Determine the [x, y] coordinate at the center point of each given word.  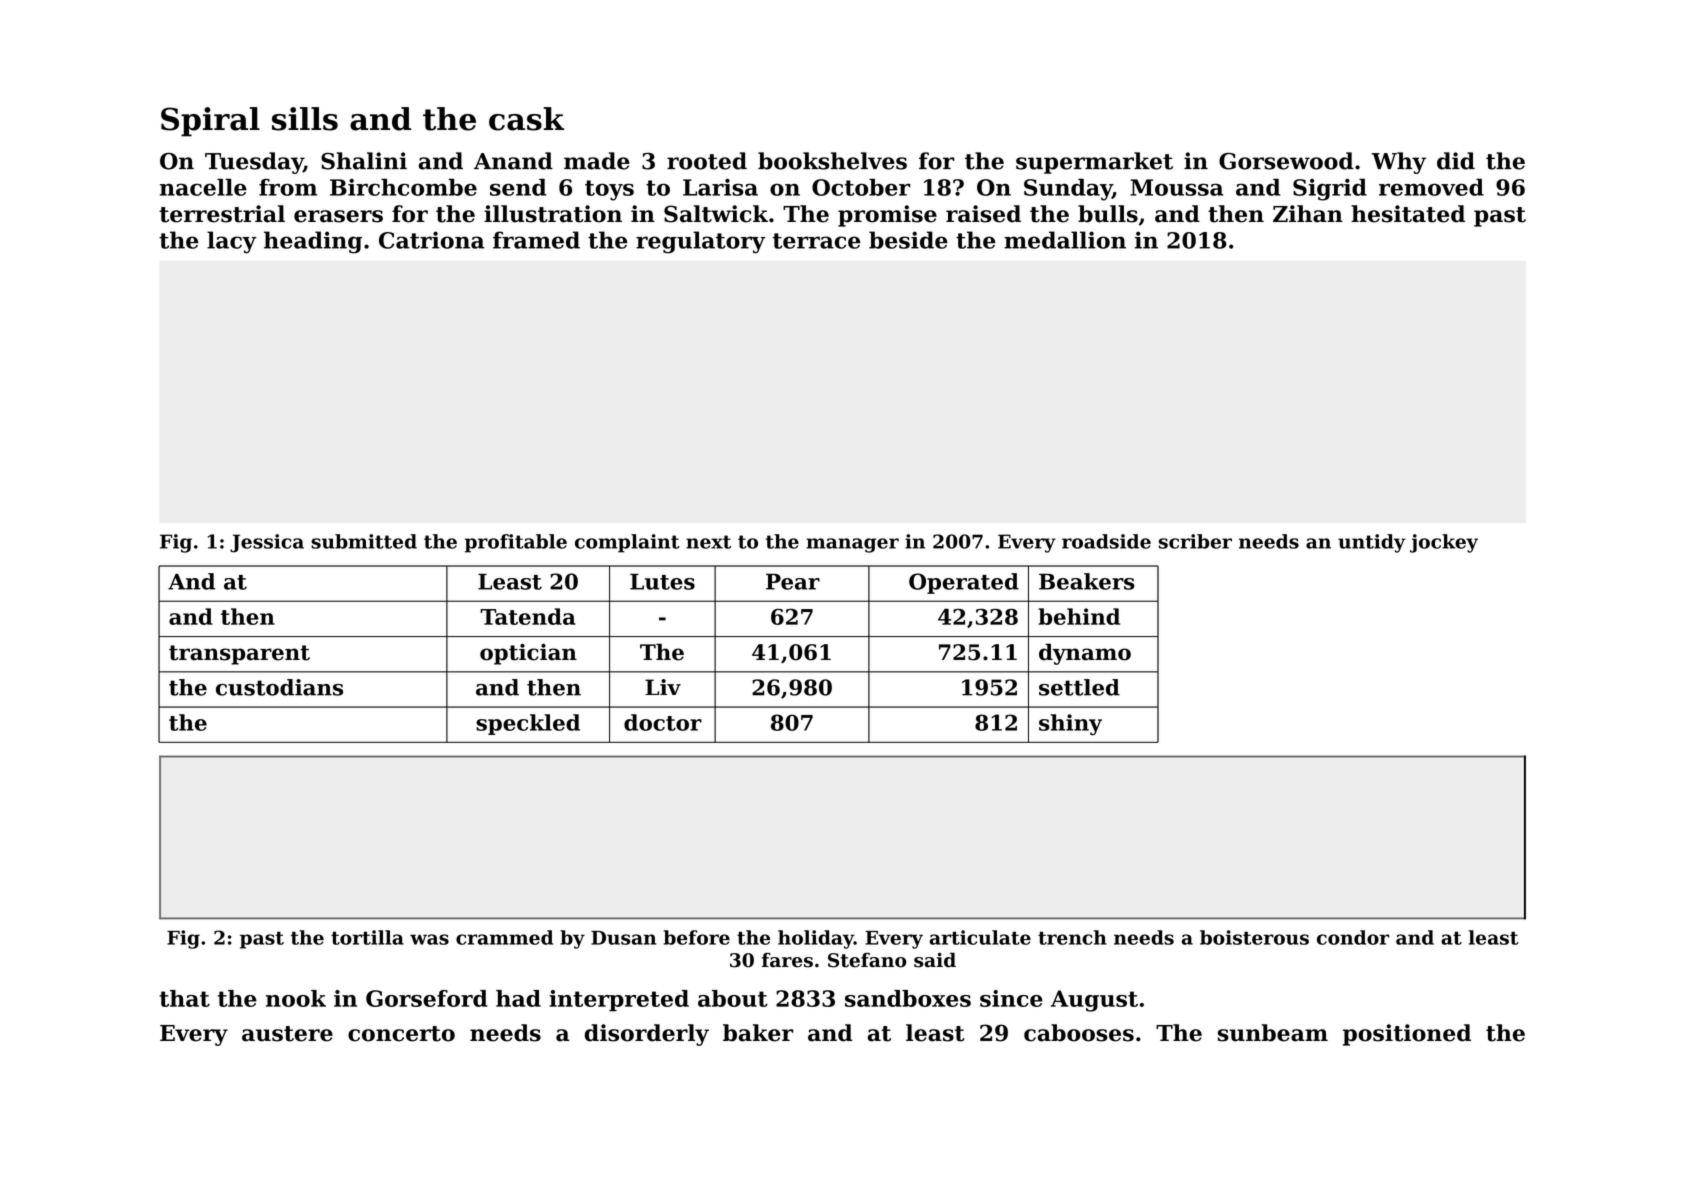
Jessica [267, 543]
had [518, 998]
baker [758, 1033]
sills [305, 119]
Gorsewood [1286, 161]
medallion [1065, 240]
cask [526, 119]
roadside [1106, 541]
